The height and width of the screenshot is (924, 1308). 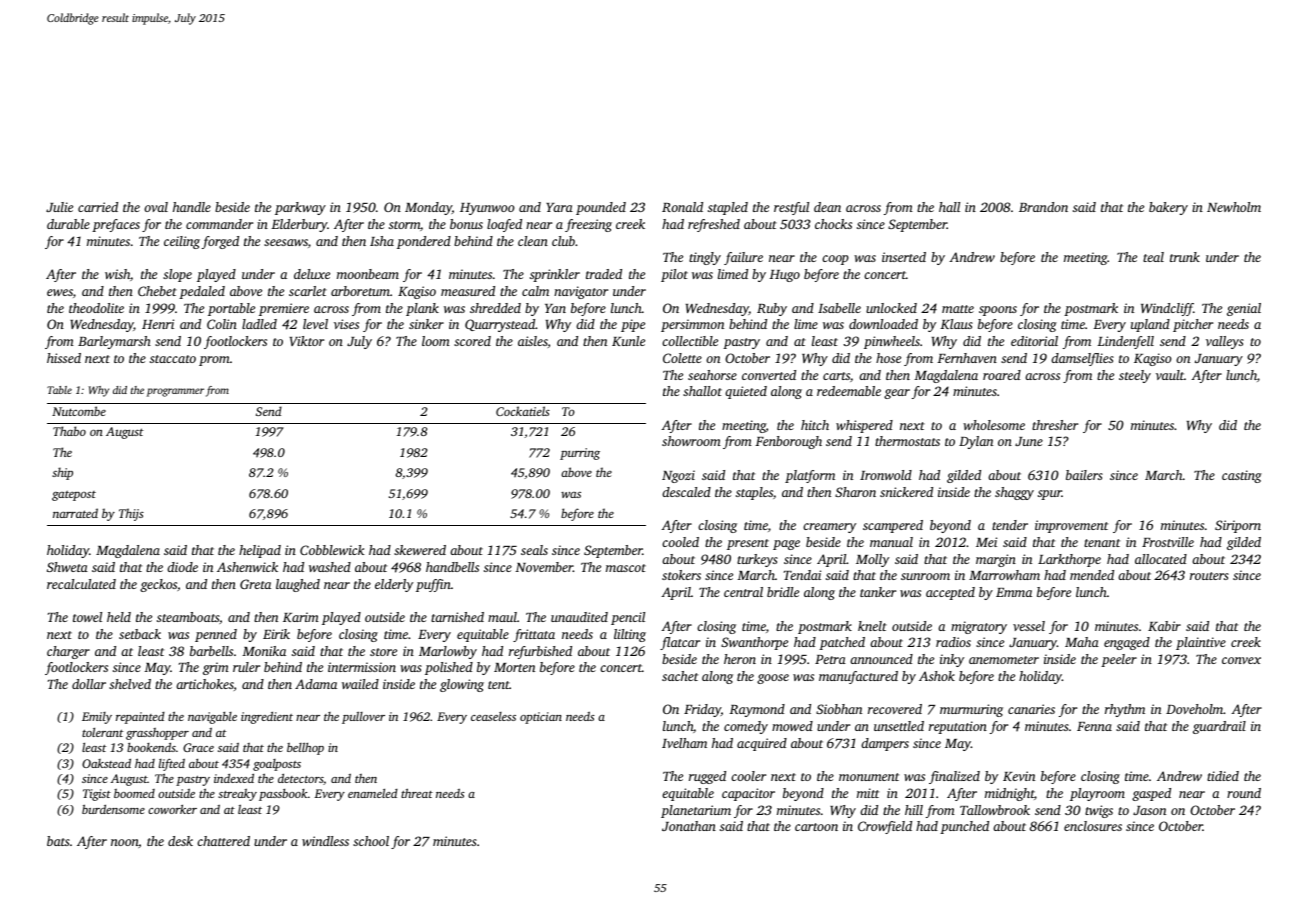 What do you see at coordinates (555, 308) in the screenshot?
I see `Yan` at bounding box center [555, 308].
